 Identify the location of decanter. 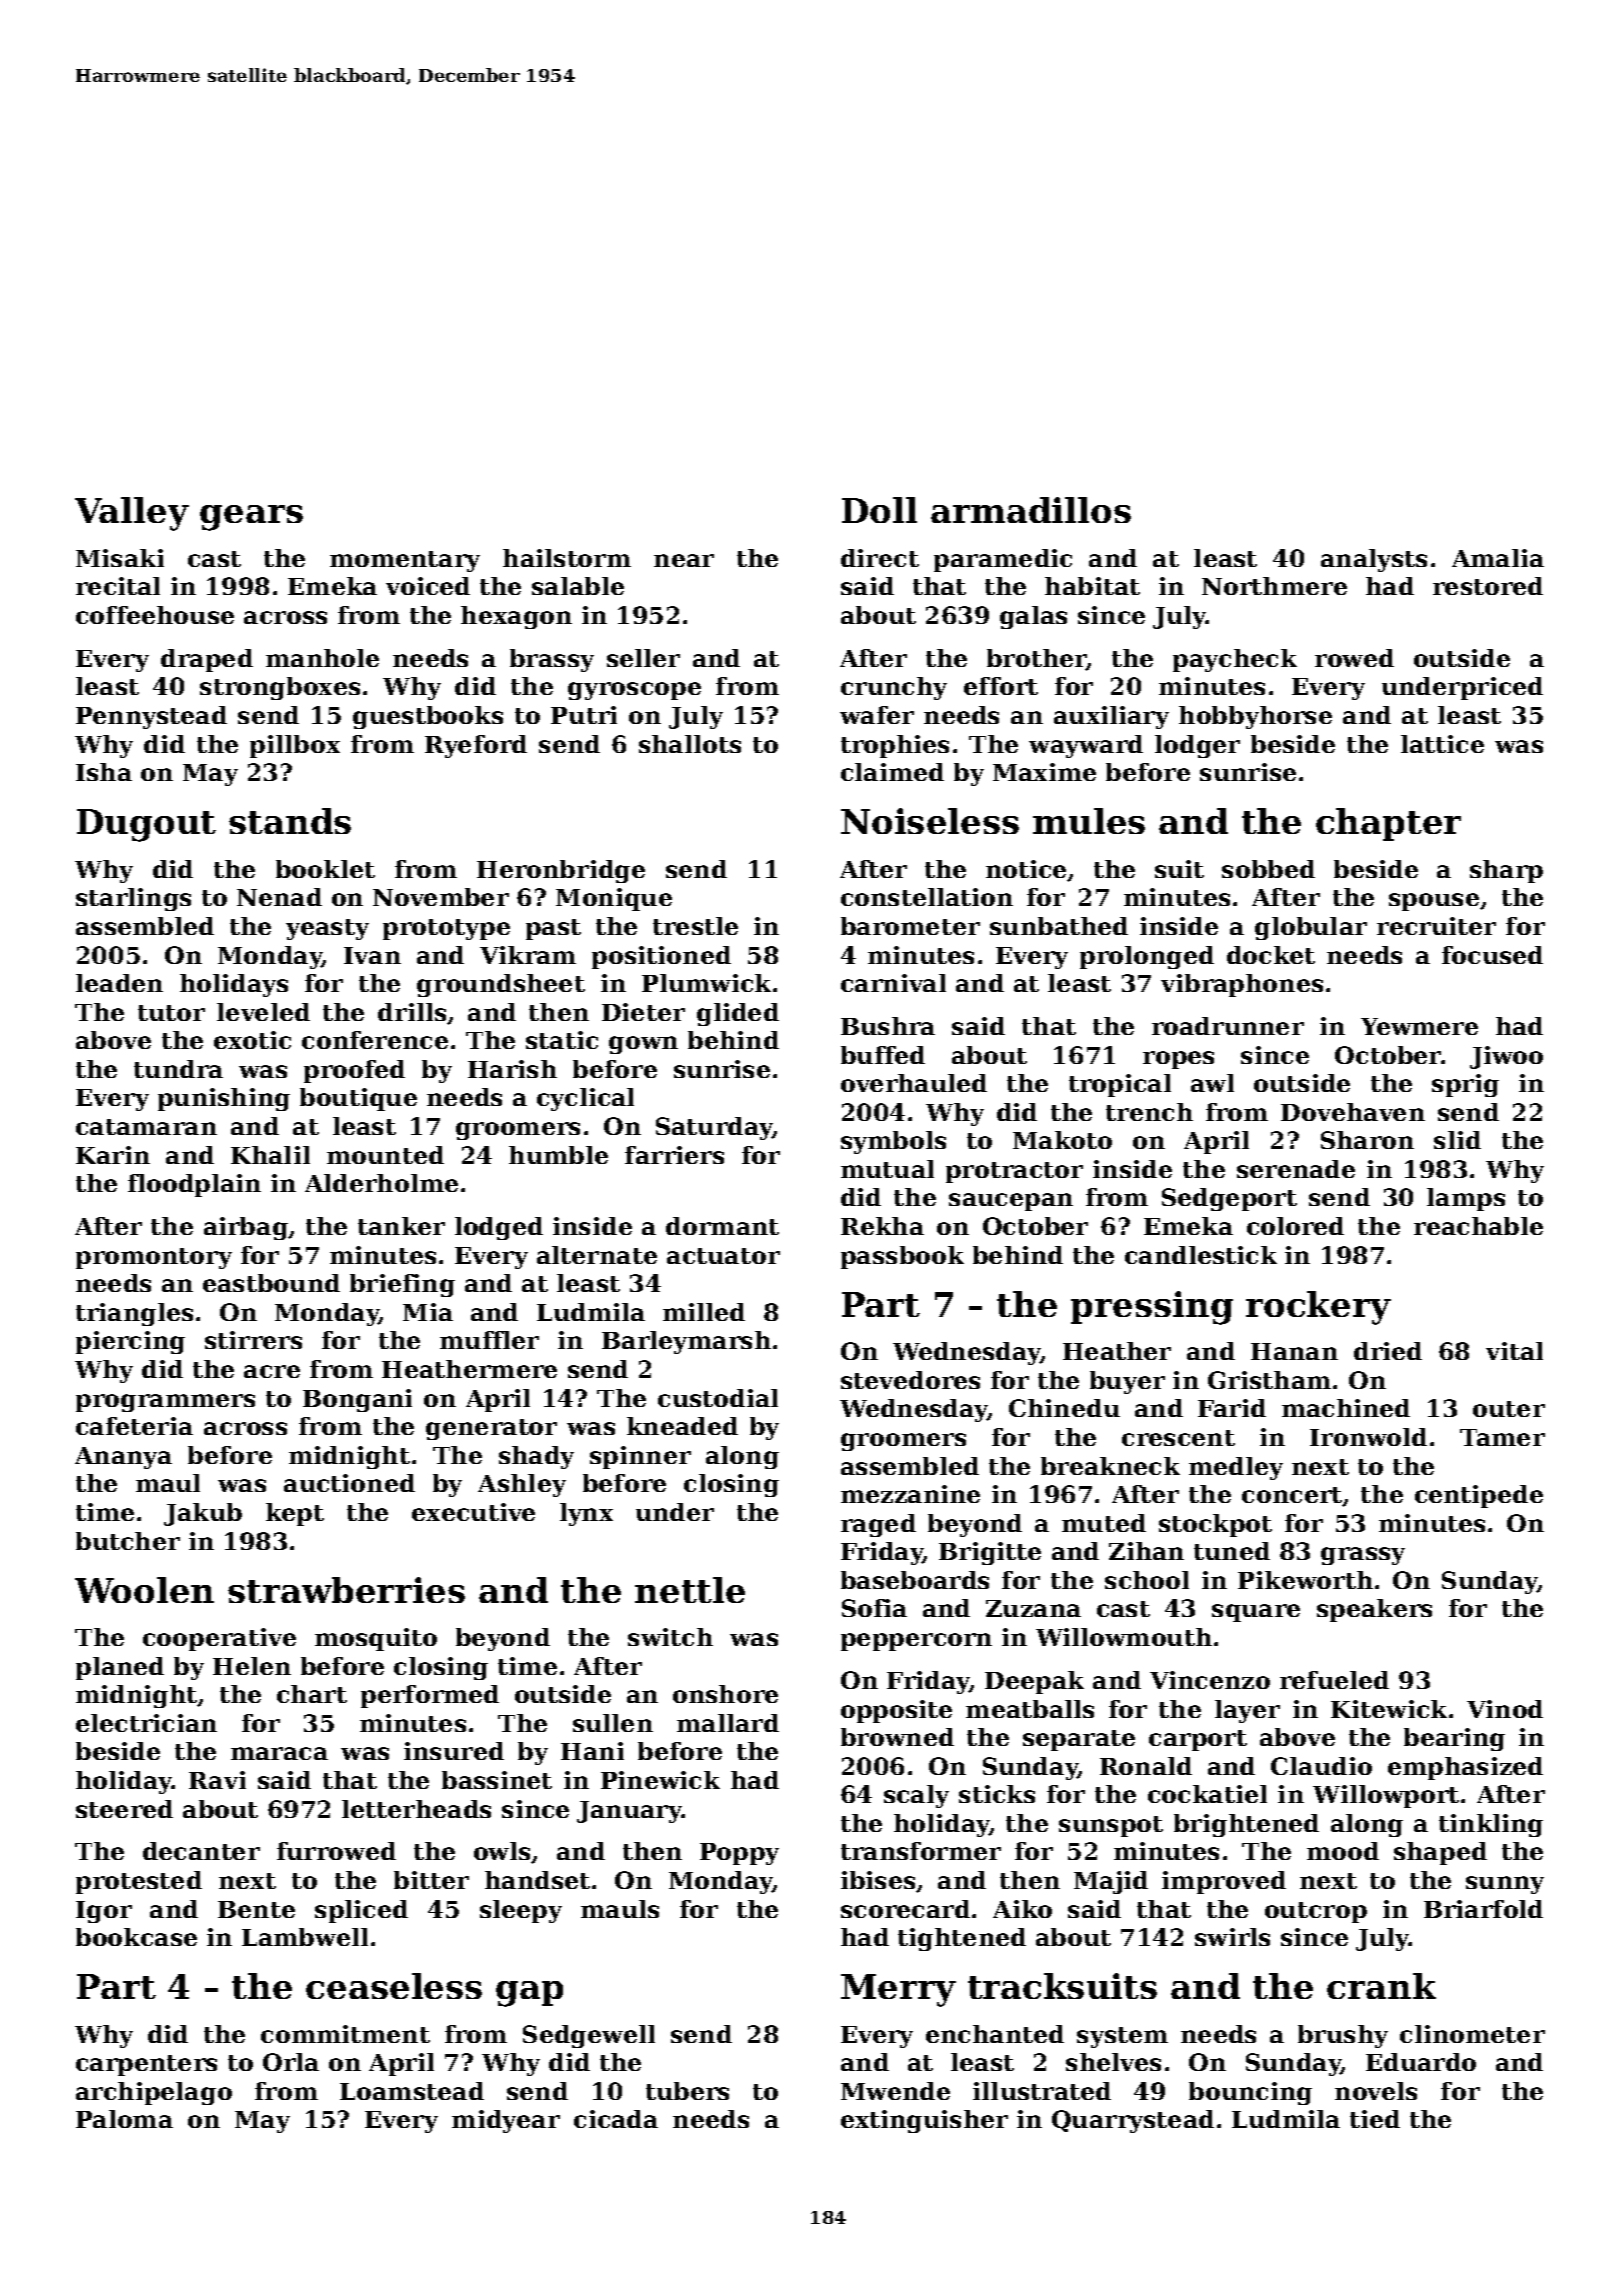
(201, 1851).
